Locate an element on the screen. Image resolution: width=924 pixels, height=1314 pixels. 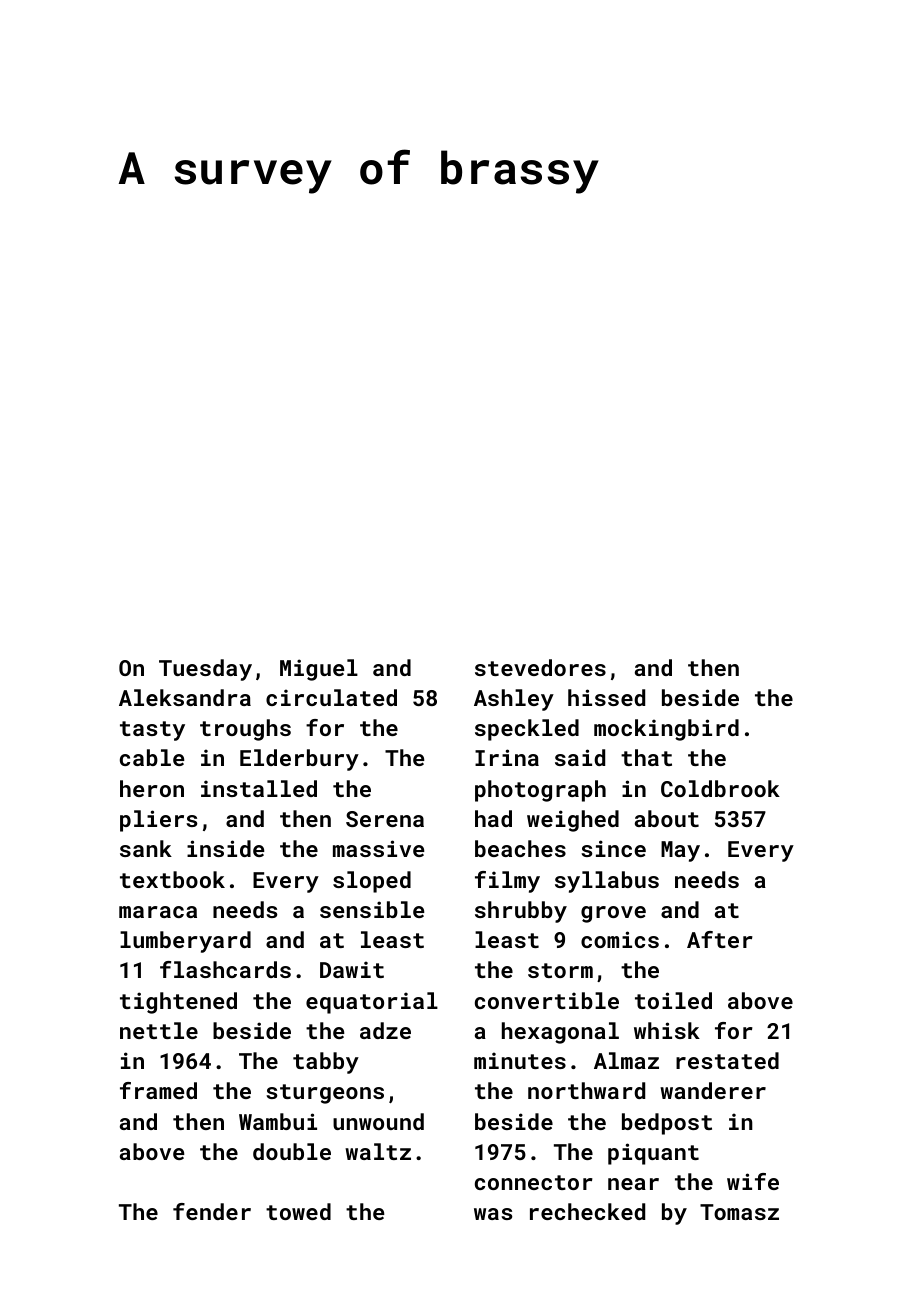
was is located at coordinates (493, 1214).
